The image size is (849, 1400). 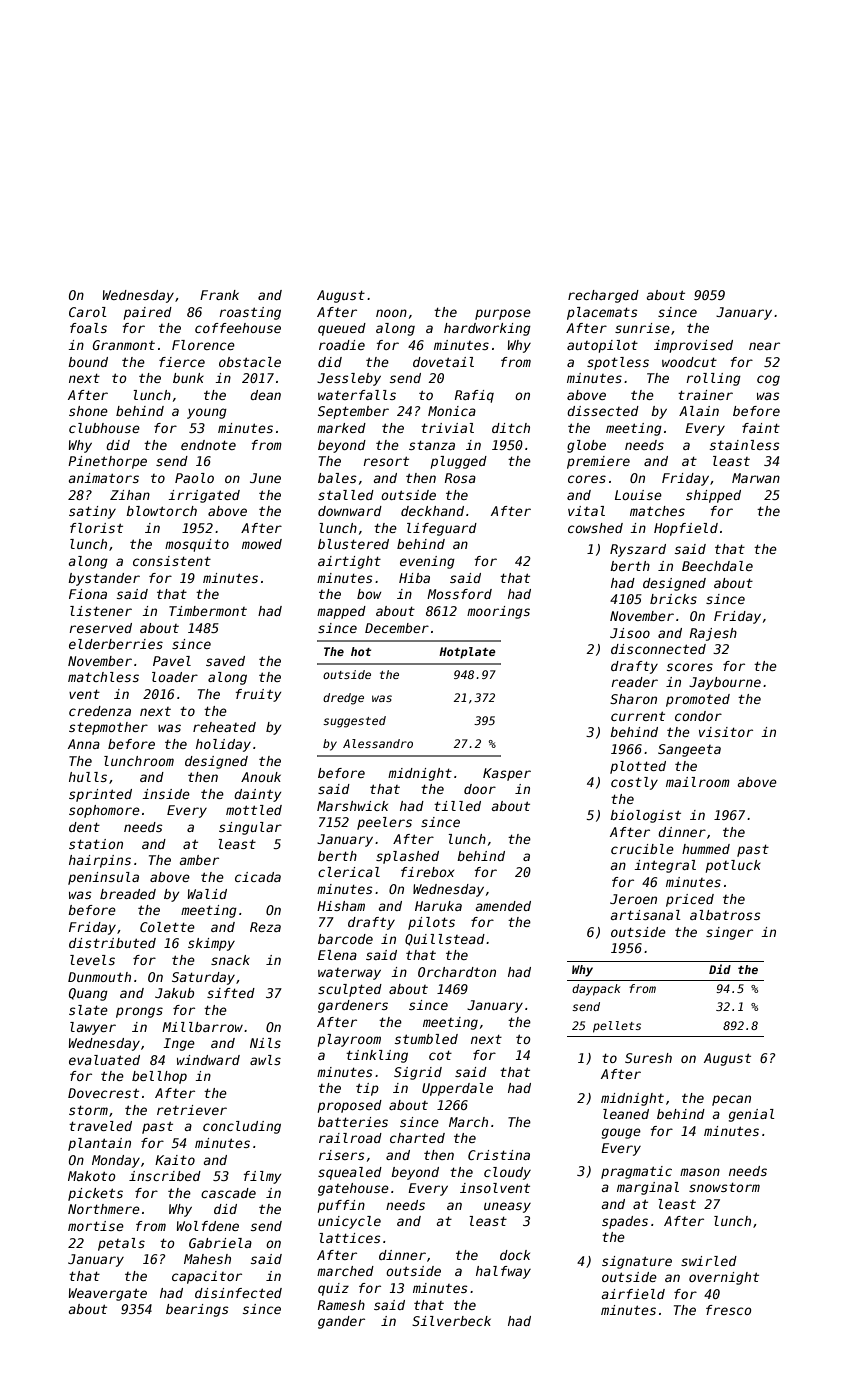 What do you see at coordinates (341, 1322) in the screenshot?
I see `gander` at bounding box center [341, 1322].
